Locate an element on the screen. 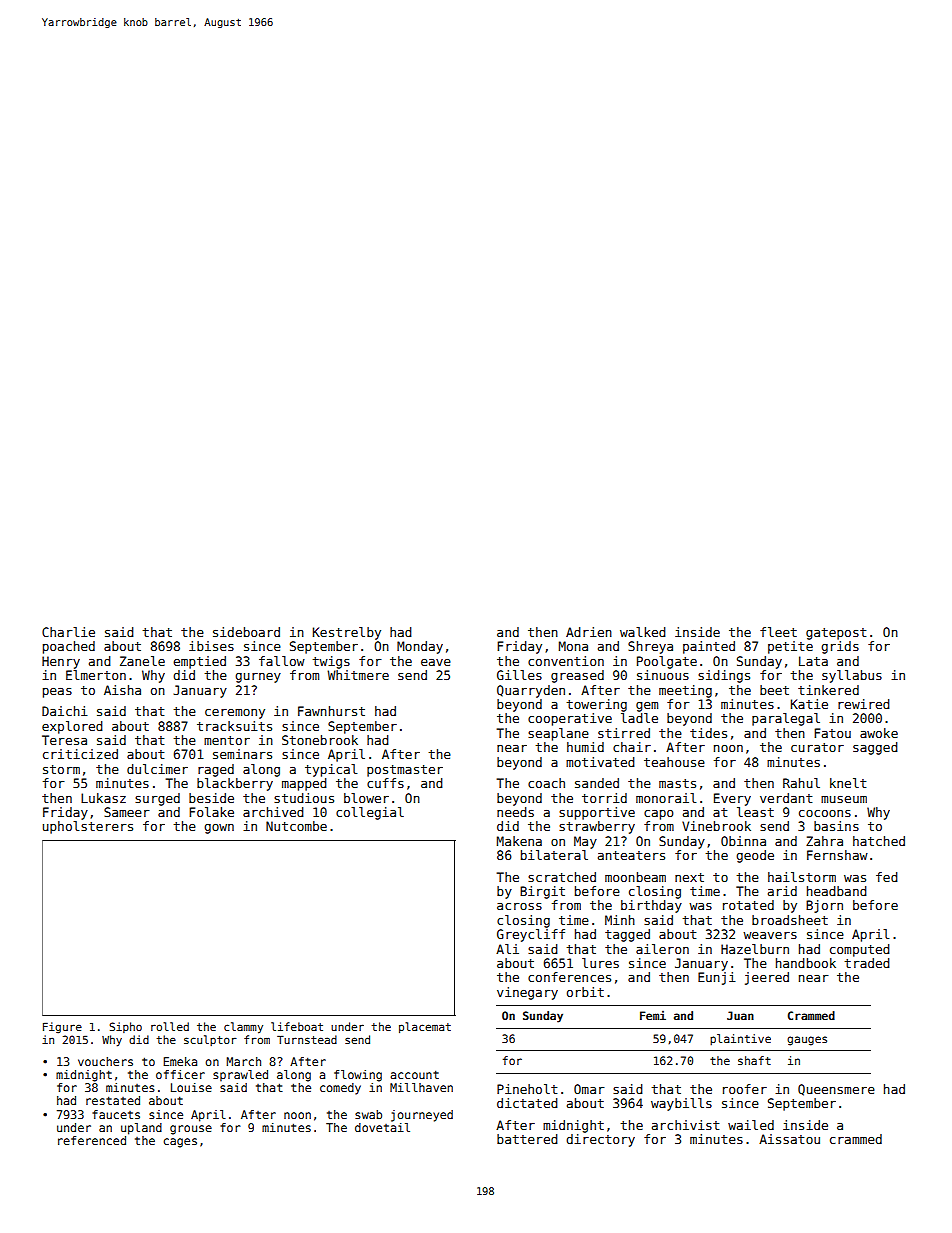 Image resolution: width=952 pixels, height=1233 pixels. fed is located at coordinates (887, 877).
